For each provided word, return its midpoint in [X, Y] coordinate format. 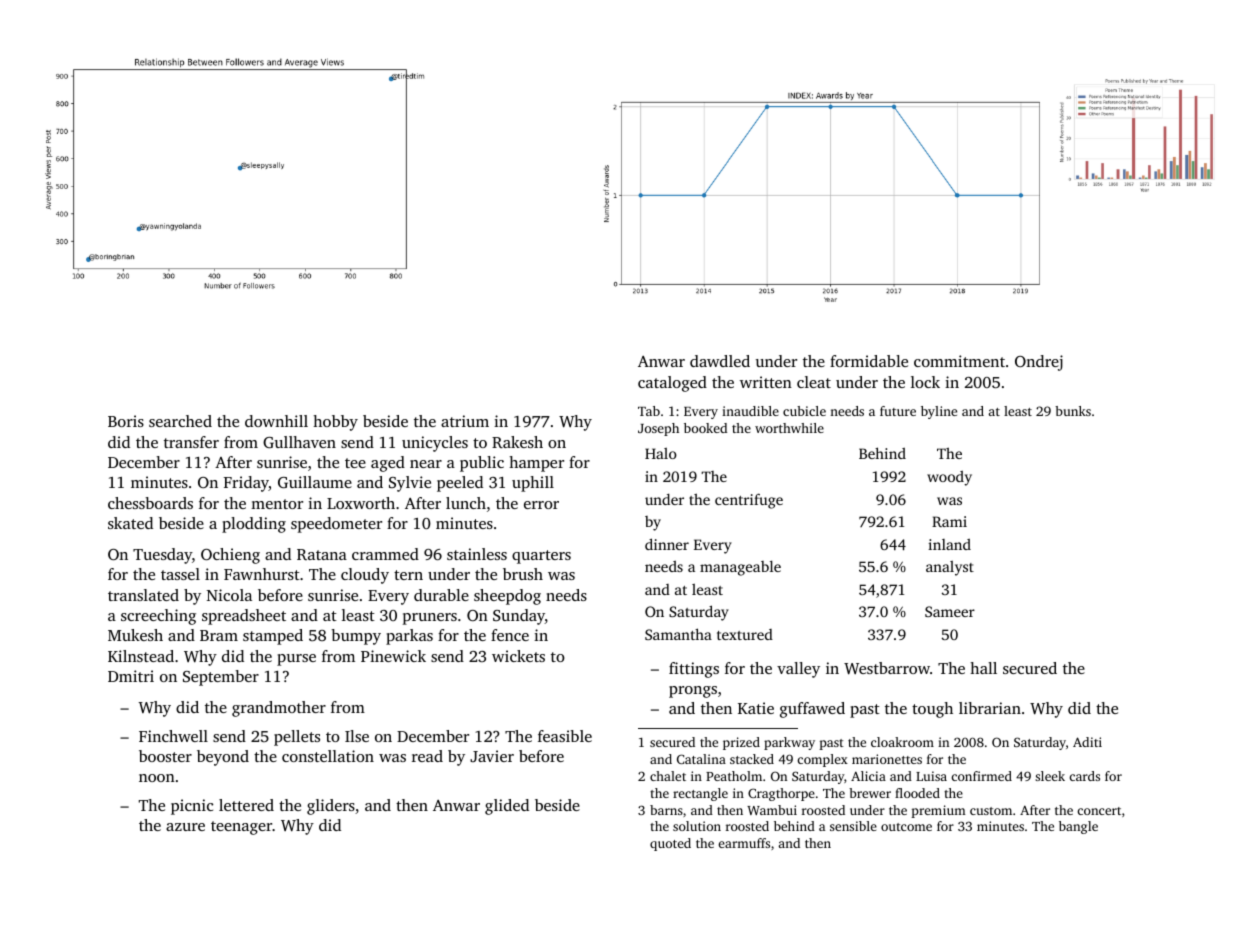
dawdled [720, 361]
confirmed [982, 776]
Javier [492, 756]
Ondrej [1039, 363]
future [898, 411]
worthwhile [789, 428]
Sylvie [410, 484]
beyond [223, 758]
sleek [1050, 776]
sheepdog [507, 597]
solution [697, 826]
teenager [242, 828]
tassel [180, 574]
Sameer [950, 611]
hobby [335, 423]
